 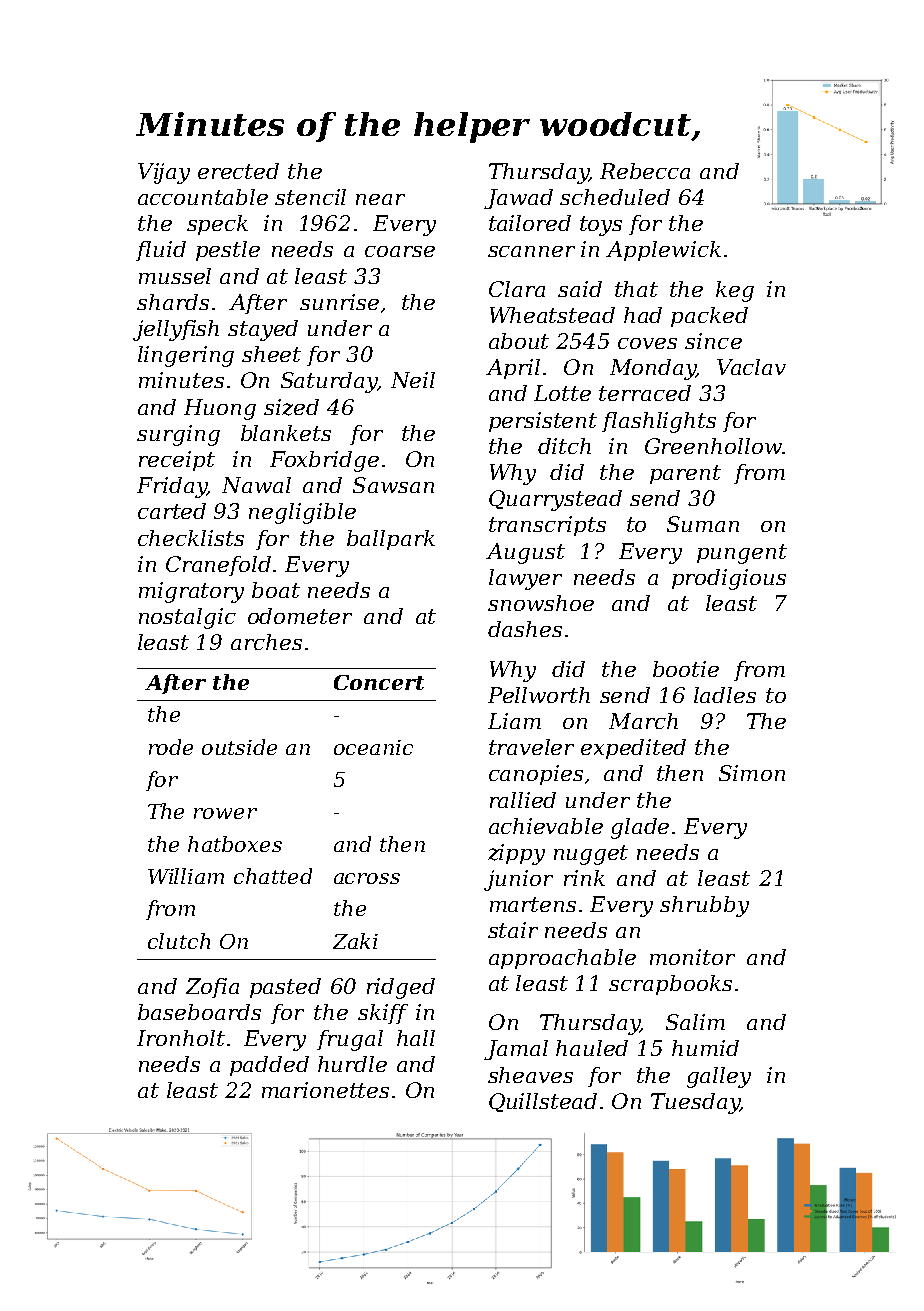 I want to click on near, so click(x=380, y=199).
